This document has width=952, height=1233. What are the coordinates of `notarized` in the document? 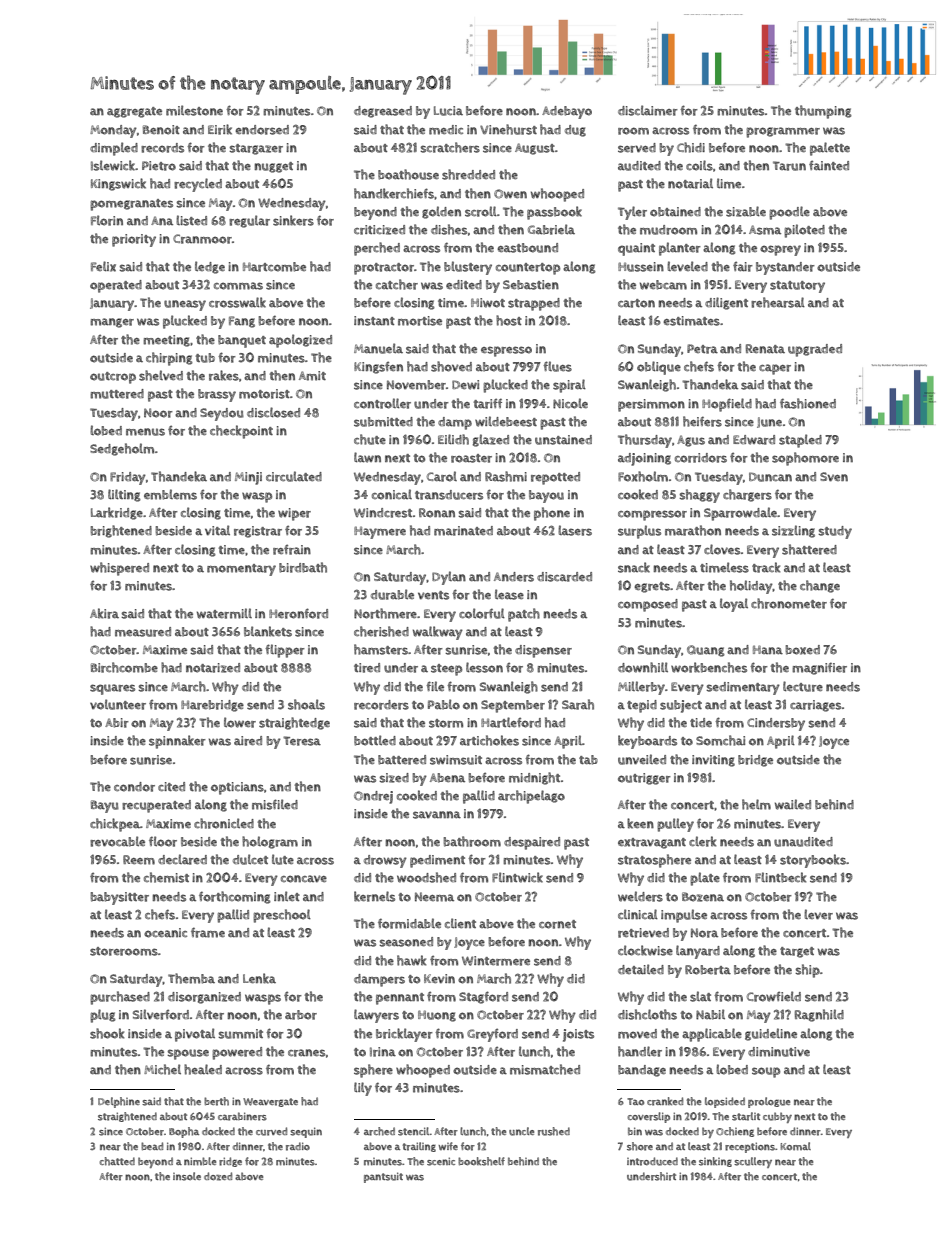 It's located at (213, 668).
